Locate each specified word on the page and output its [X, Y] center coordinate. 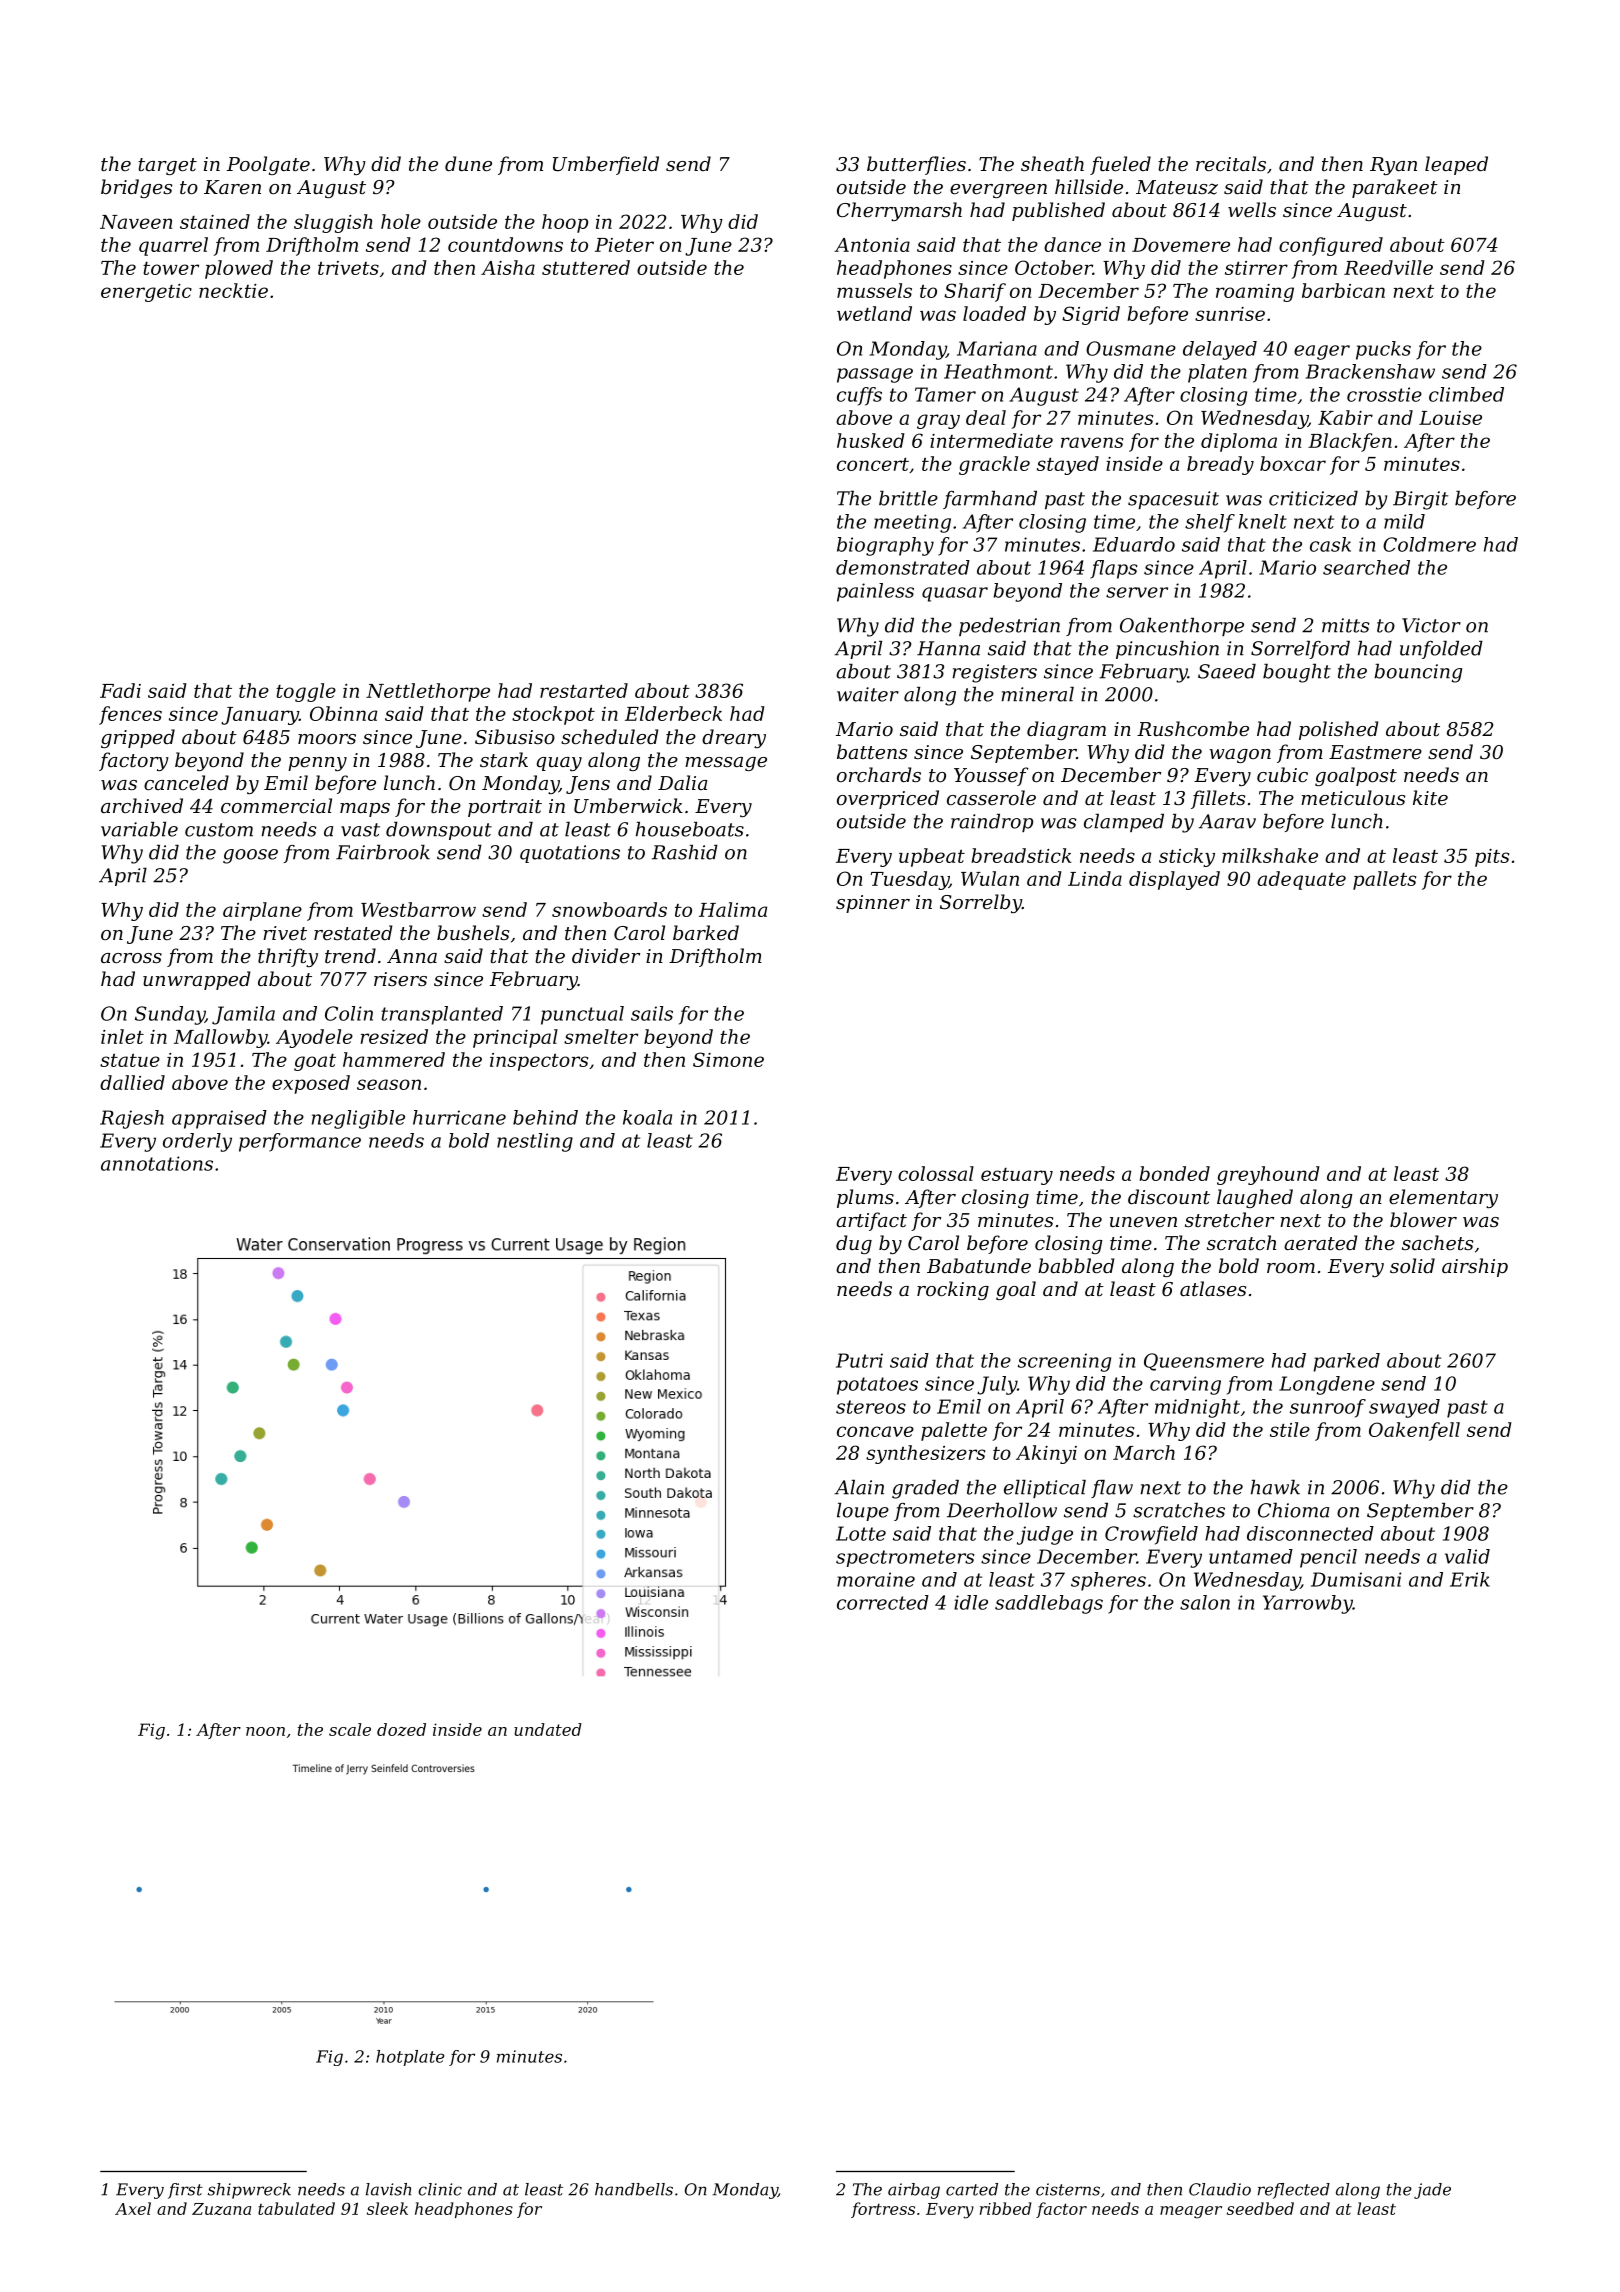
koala [647, 1117]
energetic [146, 293]
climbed [1466, 394]
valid [1467, 1556]
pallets [1384, 880]
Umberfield [606, 165]
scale [350, 1729]
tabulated [296, 2208]
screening [1064, 1362]
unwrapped [196, 980]
